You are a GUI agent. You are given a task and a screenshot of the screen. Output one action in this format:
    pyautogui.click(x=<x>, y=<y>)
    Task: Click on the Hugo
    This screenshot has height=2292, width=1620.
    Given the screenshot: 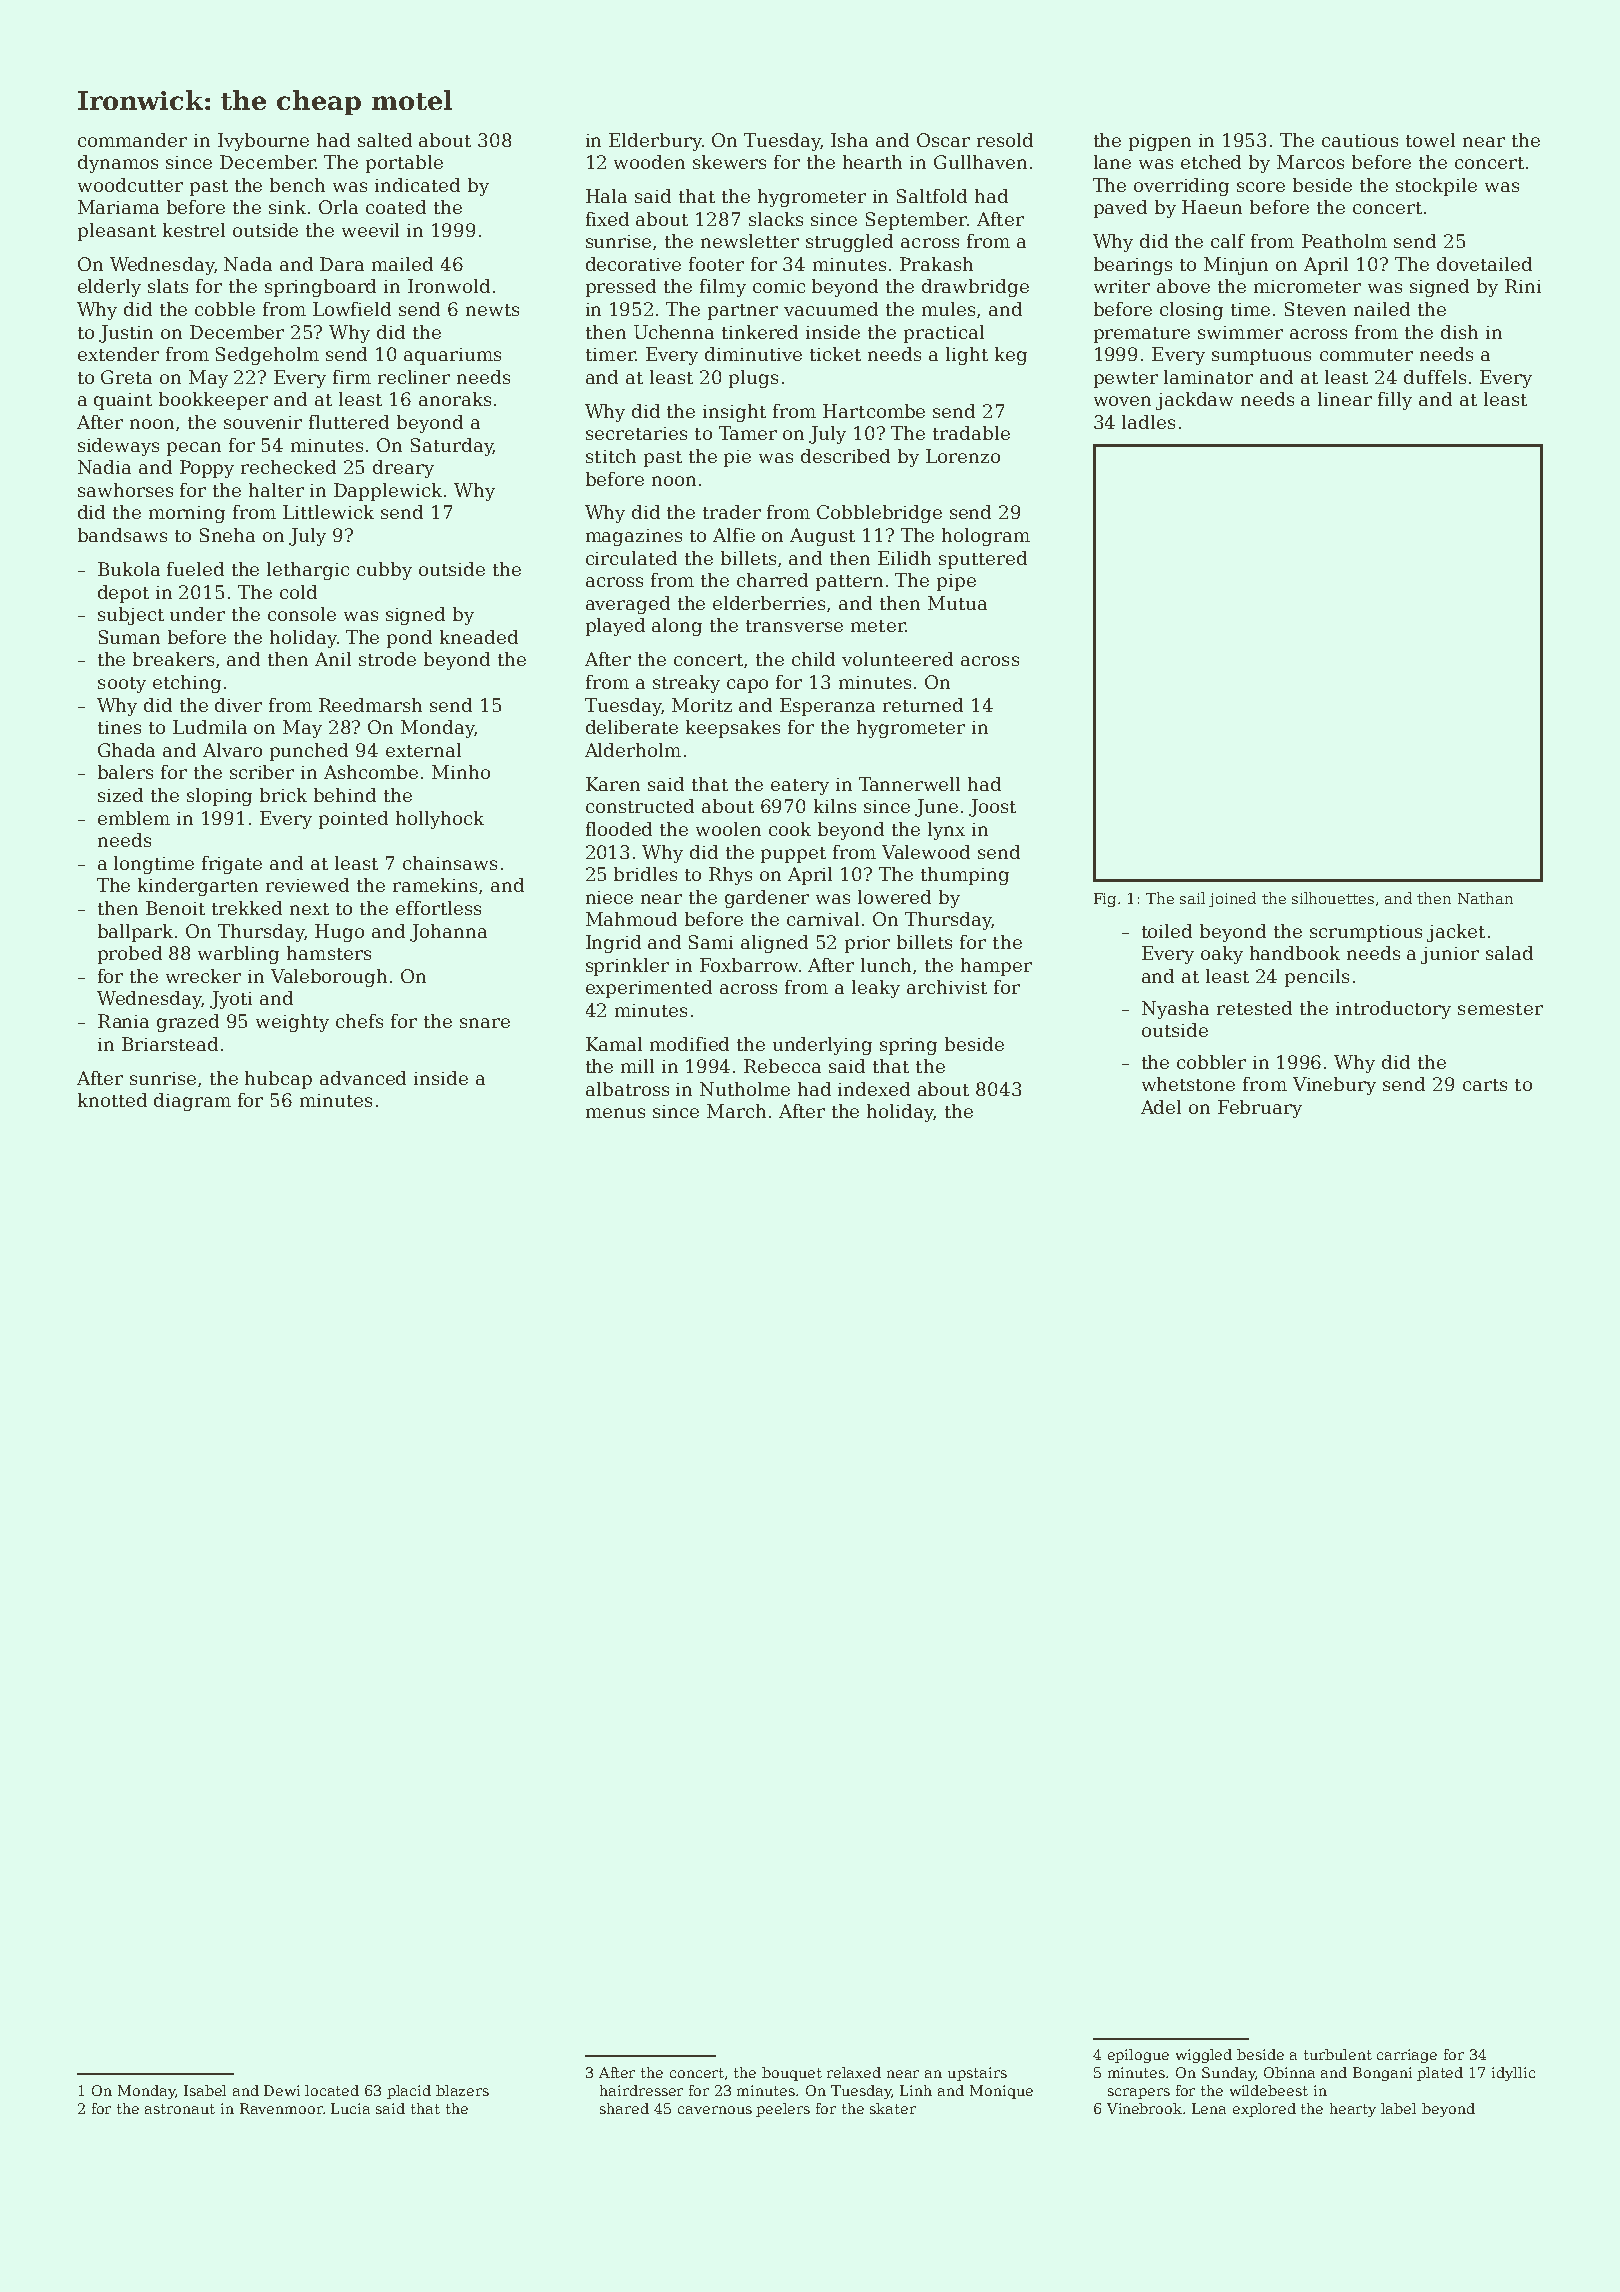 What is the action you would take?
    pyautogui.click(x=339, y=933)
